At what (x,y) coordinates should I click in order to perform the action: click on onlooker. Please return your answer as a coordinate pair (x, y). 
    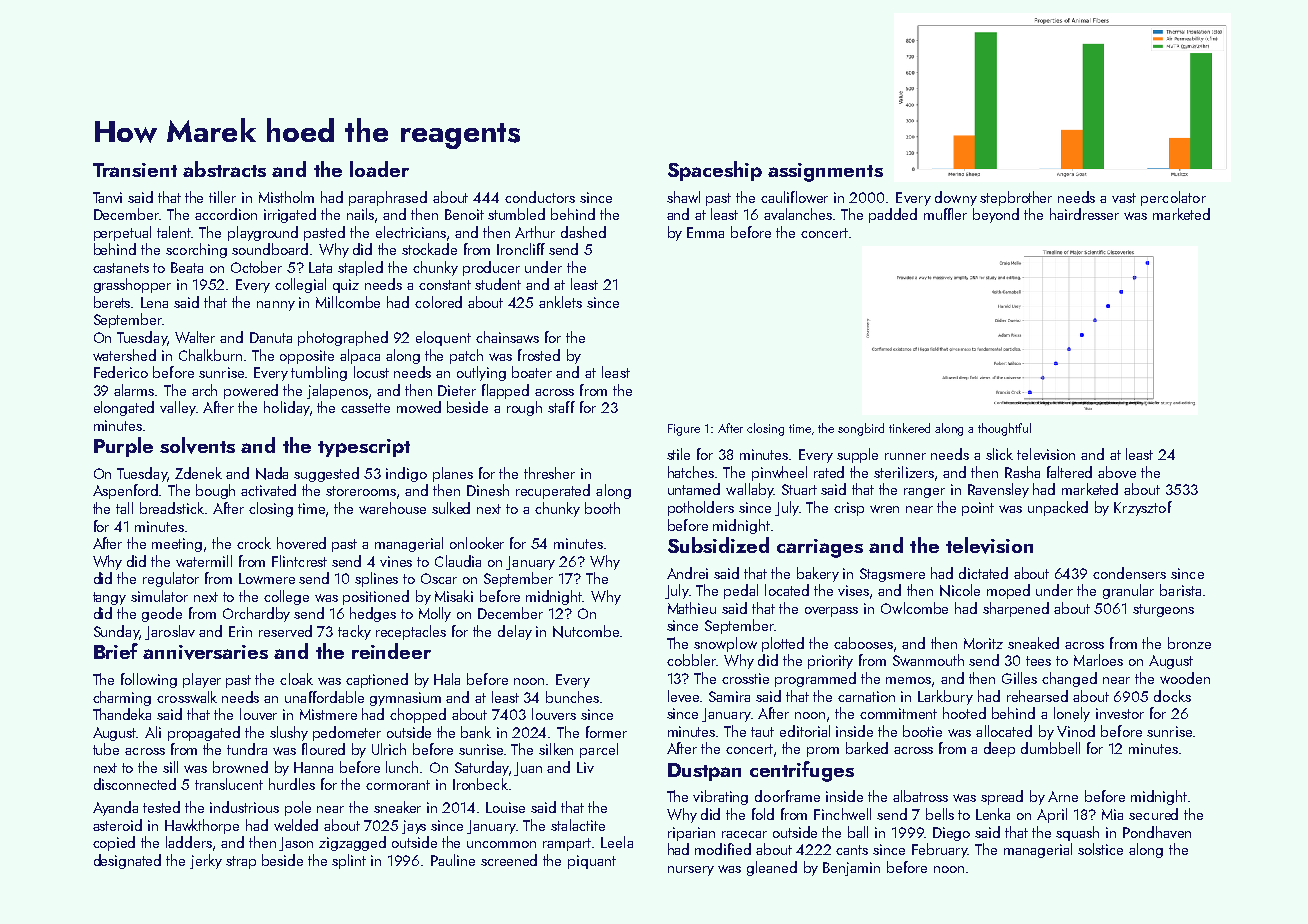
    Looking at the image, I should click on (477, 543).
